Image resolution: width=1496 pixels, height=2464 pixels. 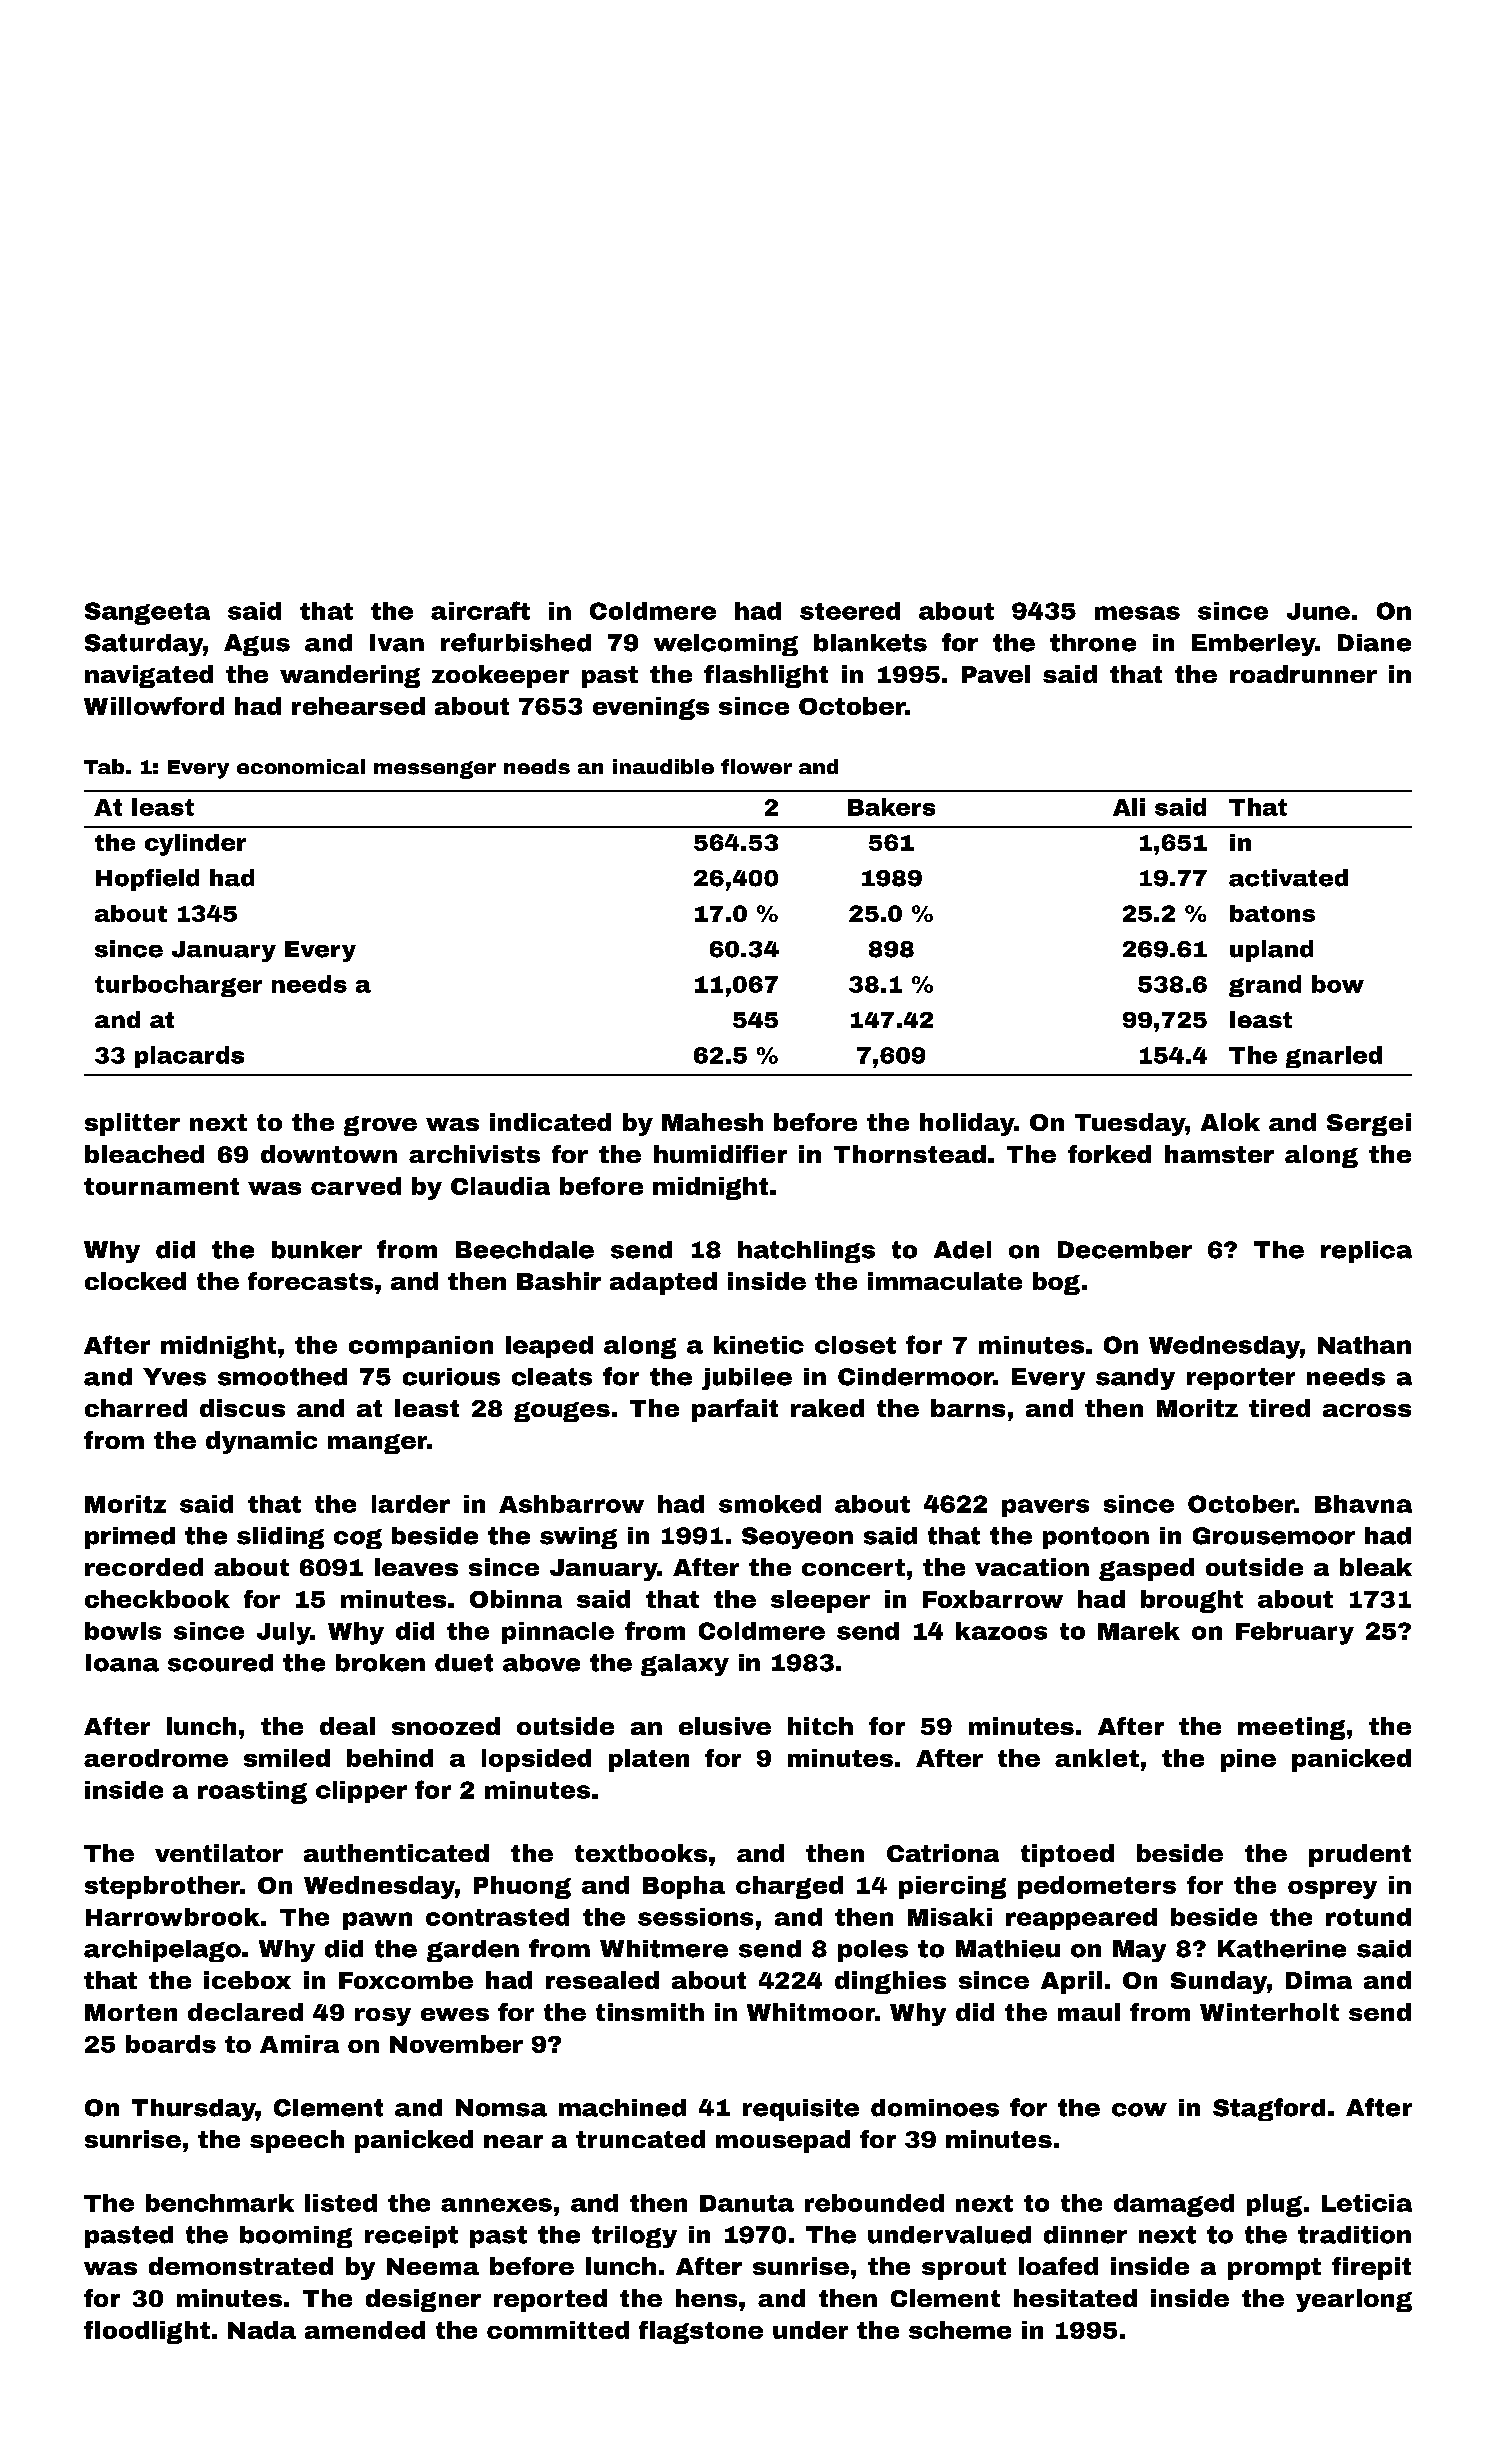 I want to click on June, so click(x=1318, y=611).
